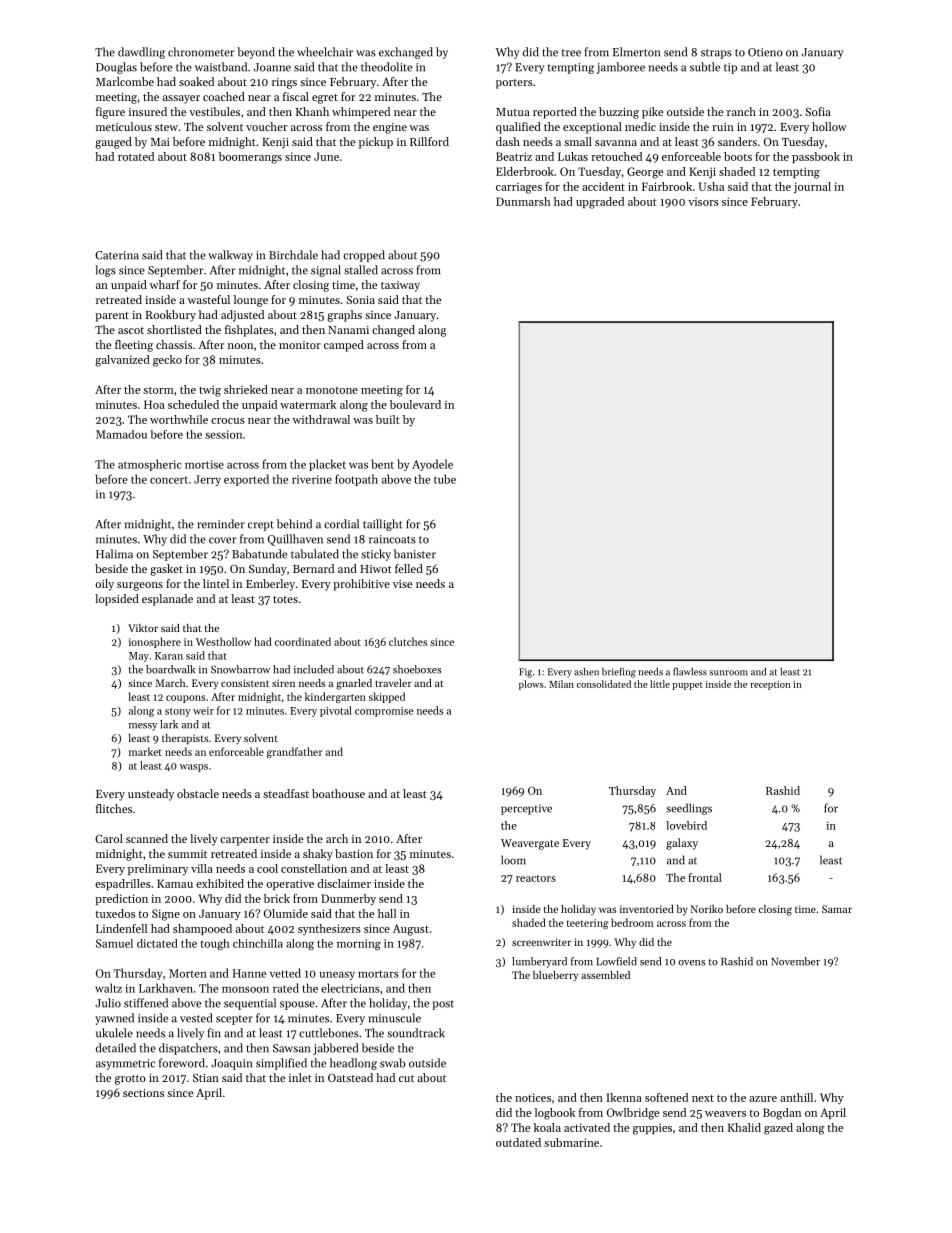  I want to click on grandfather, so click(295, 752).
